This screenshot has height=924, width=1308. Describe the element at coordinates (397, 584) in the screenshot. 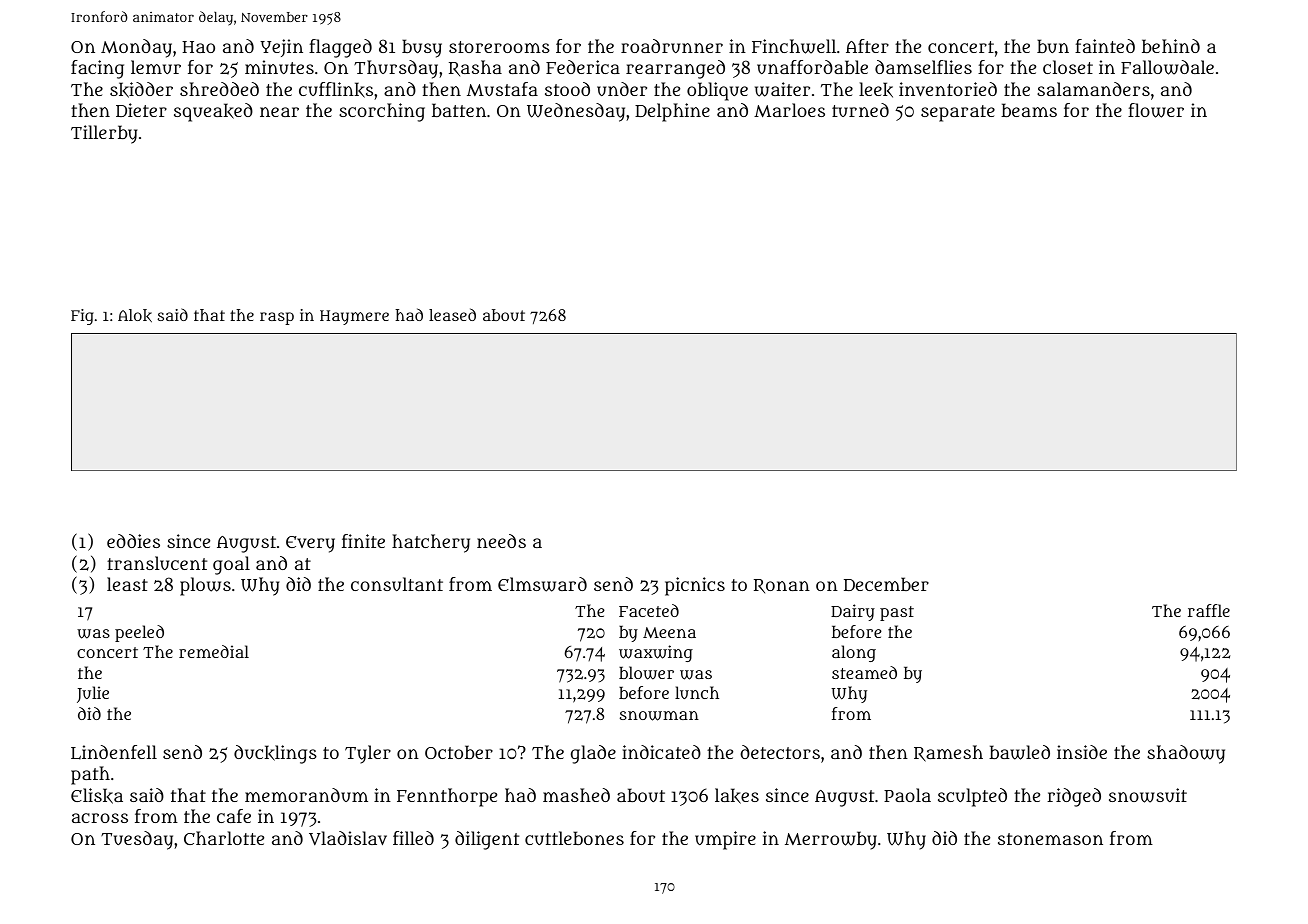

I see `consultant` at that location.
